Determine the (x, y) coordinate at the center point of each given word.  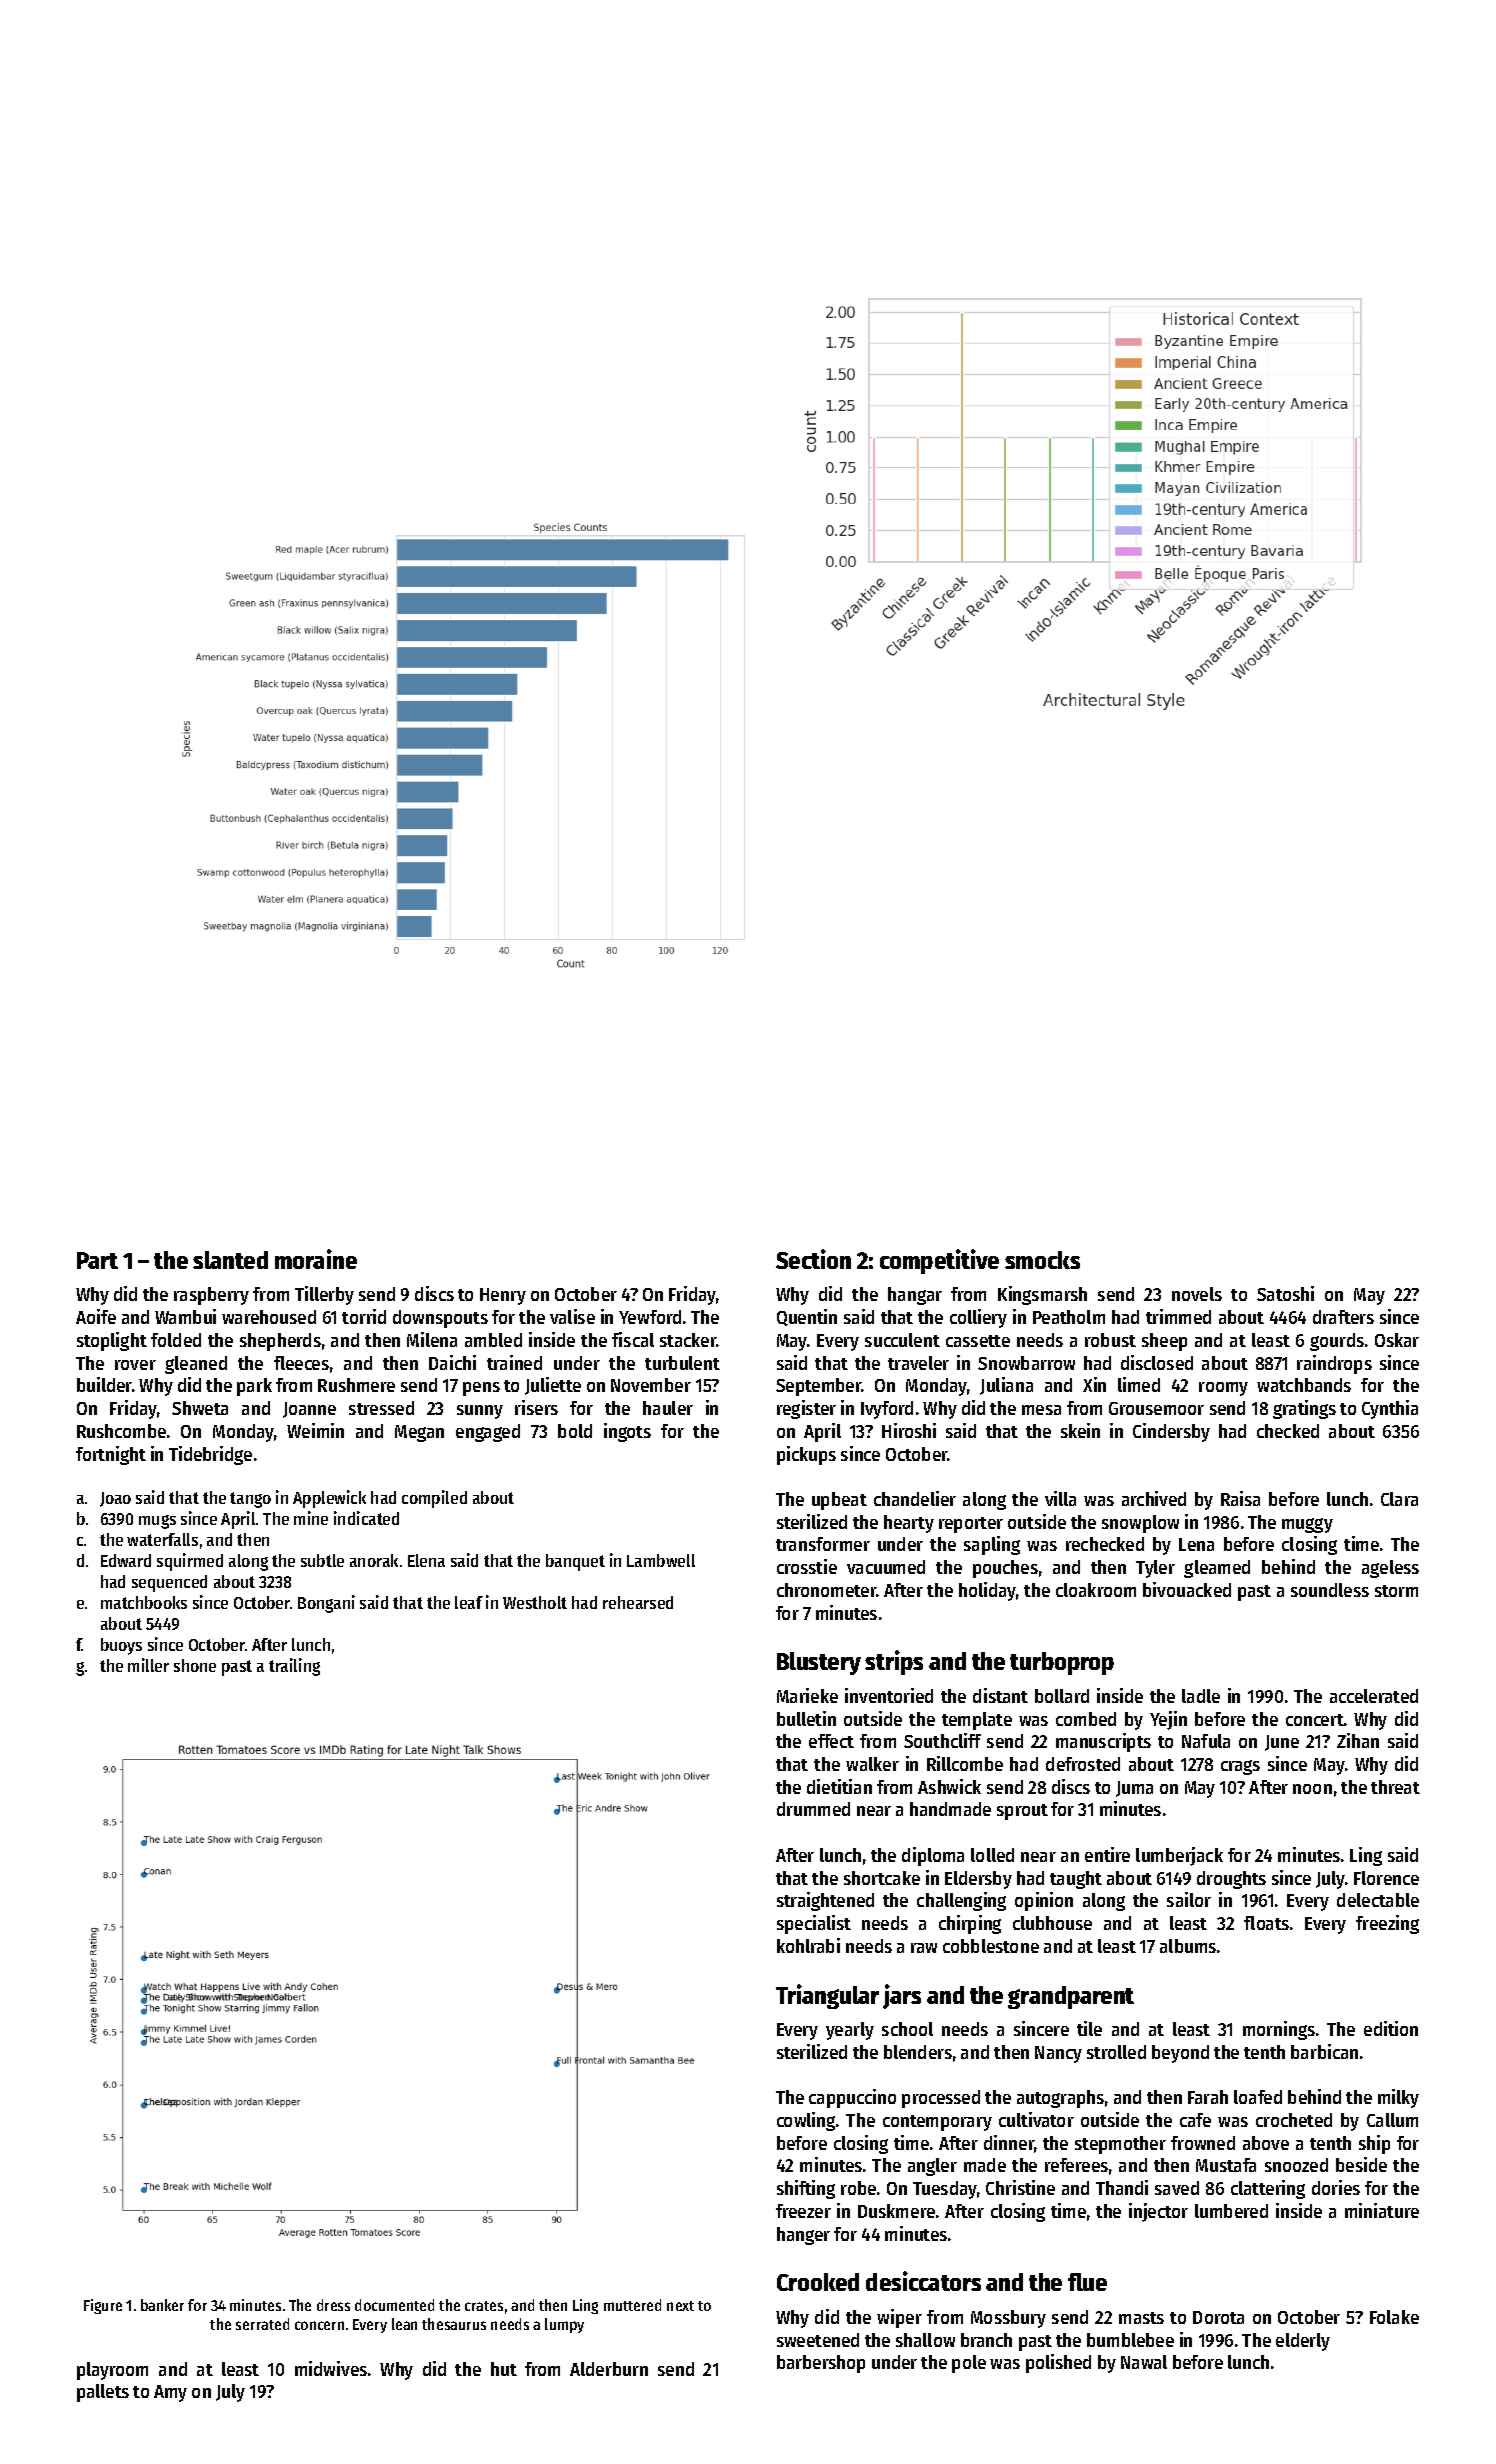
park (254, 1387)
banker (162, 2305)
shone (195, 1665)
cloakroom (1096, 1590)
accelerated (1374, 1696)
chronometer (827, 1590)
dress (333, 2305)
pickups (806, 1455)
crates (484, 2306)
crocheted (1294, 2120)
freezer (803, 2211)
